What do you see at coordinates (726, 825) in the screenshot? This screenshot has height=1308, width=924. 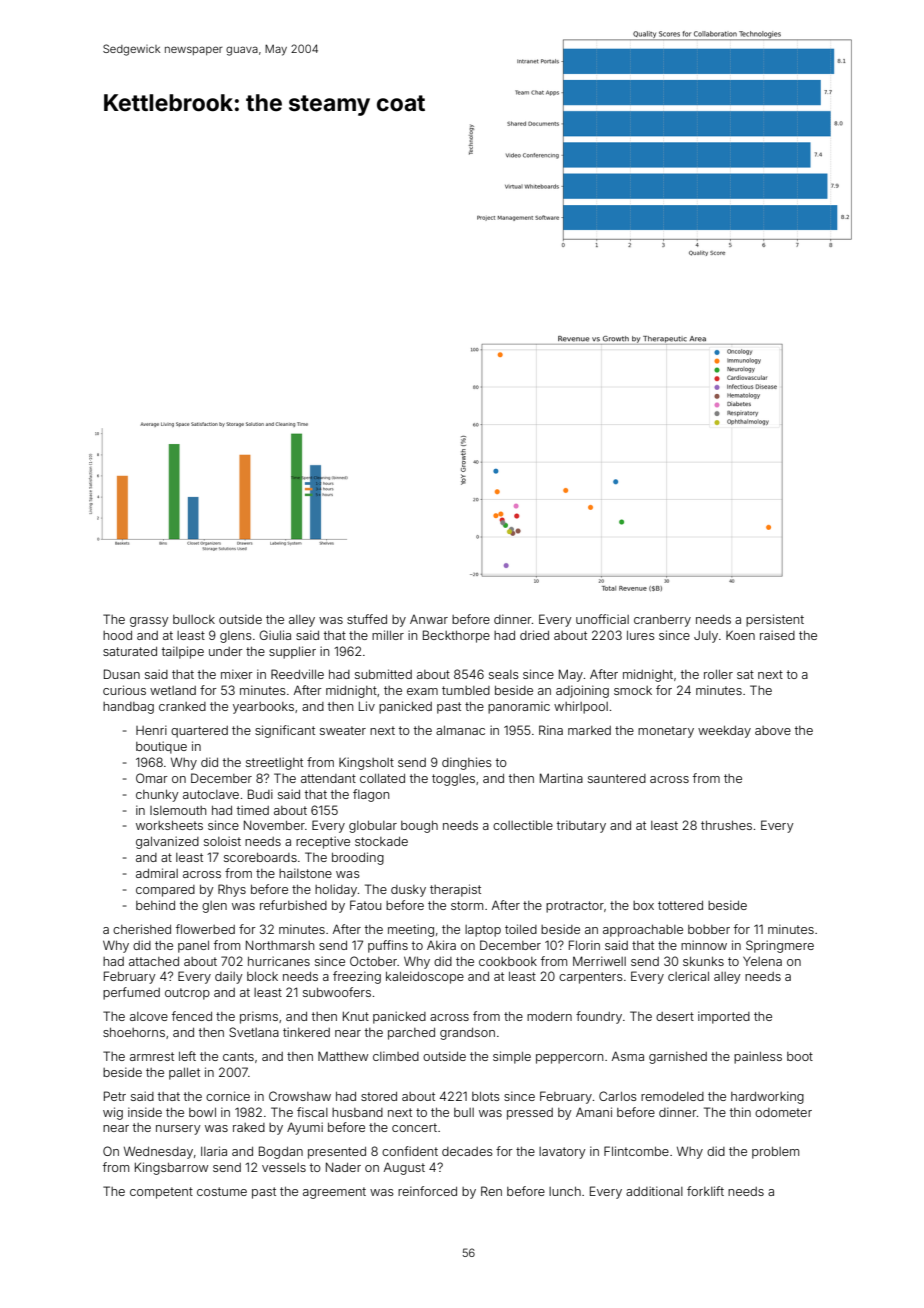 I see `thrushes` at bounding box center [726, 825].
